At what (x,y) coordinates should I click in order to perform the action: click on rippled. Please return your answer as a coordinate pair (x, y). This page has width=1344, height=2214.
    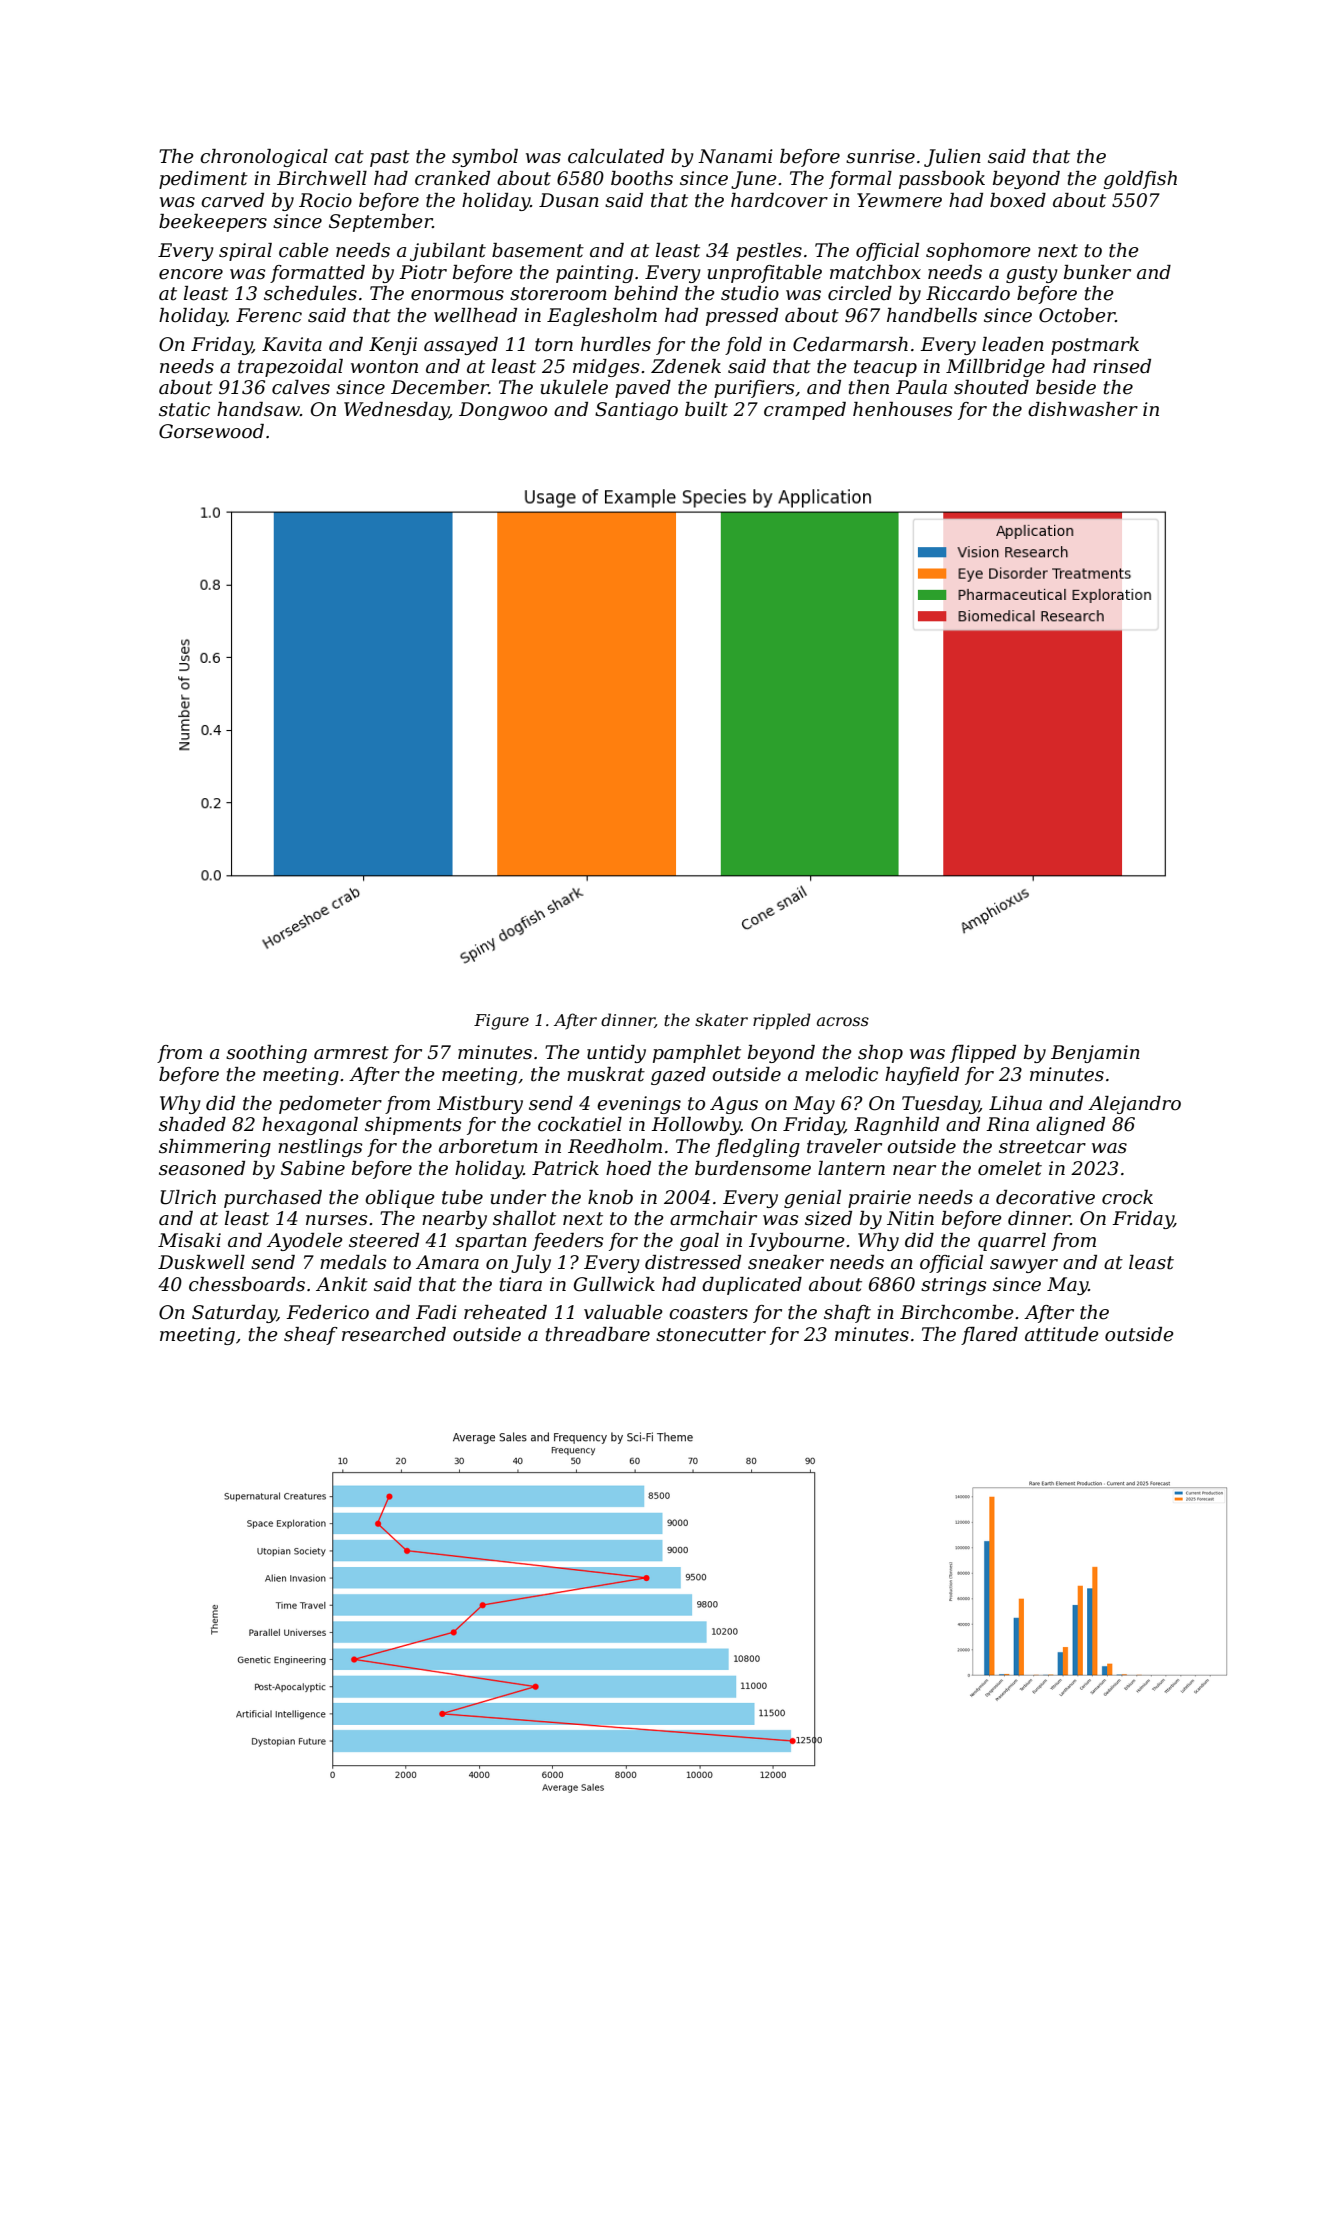
    Looking at the image, I should click on (782, 1021).
